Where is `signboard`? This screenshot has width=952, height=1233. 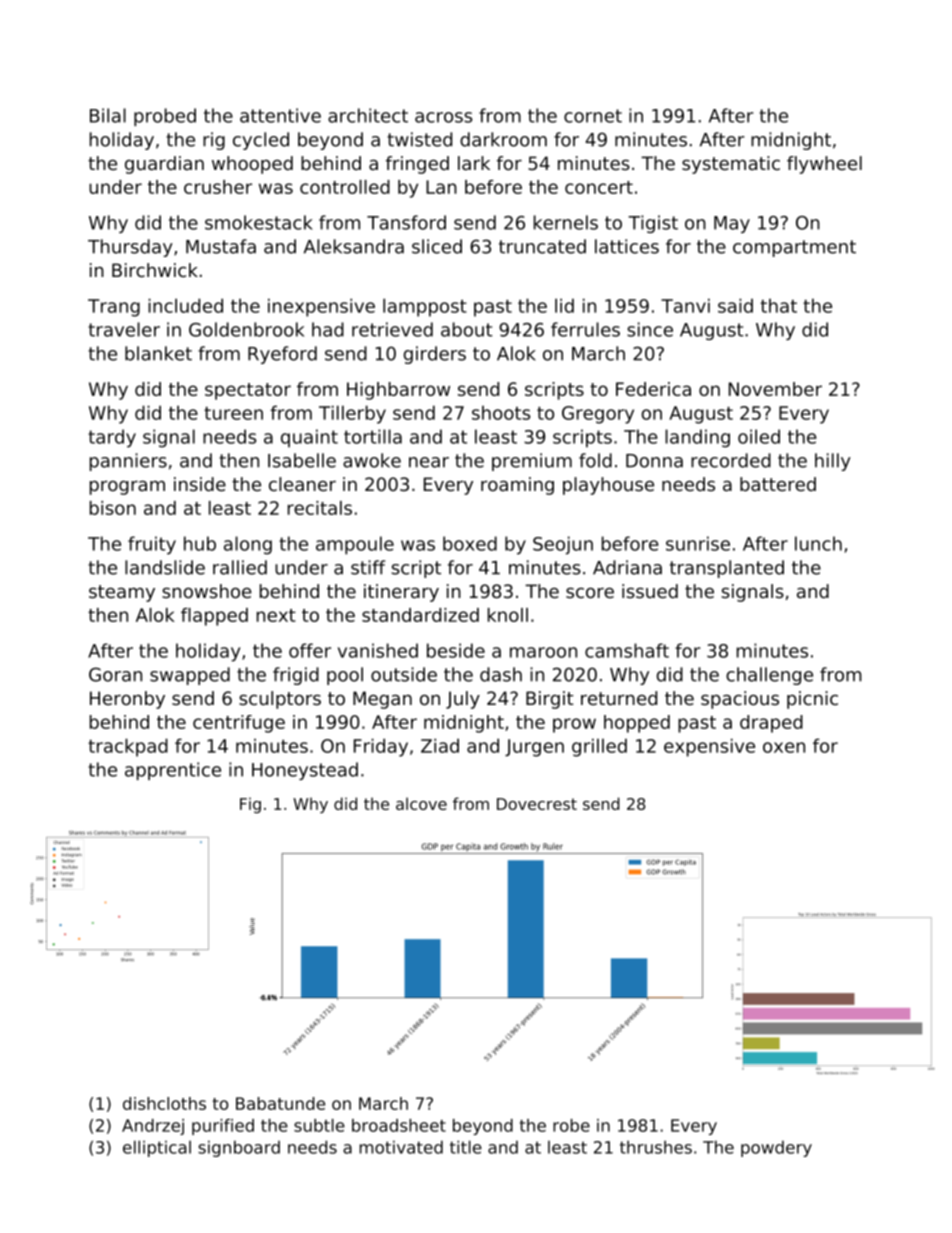
signboard is located at coordinates (239, 1148).
